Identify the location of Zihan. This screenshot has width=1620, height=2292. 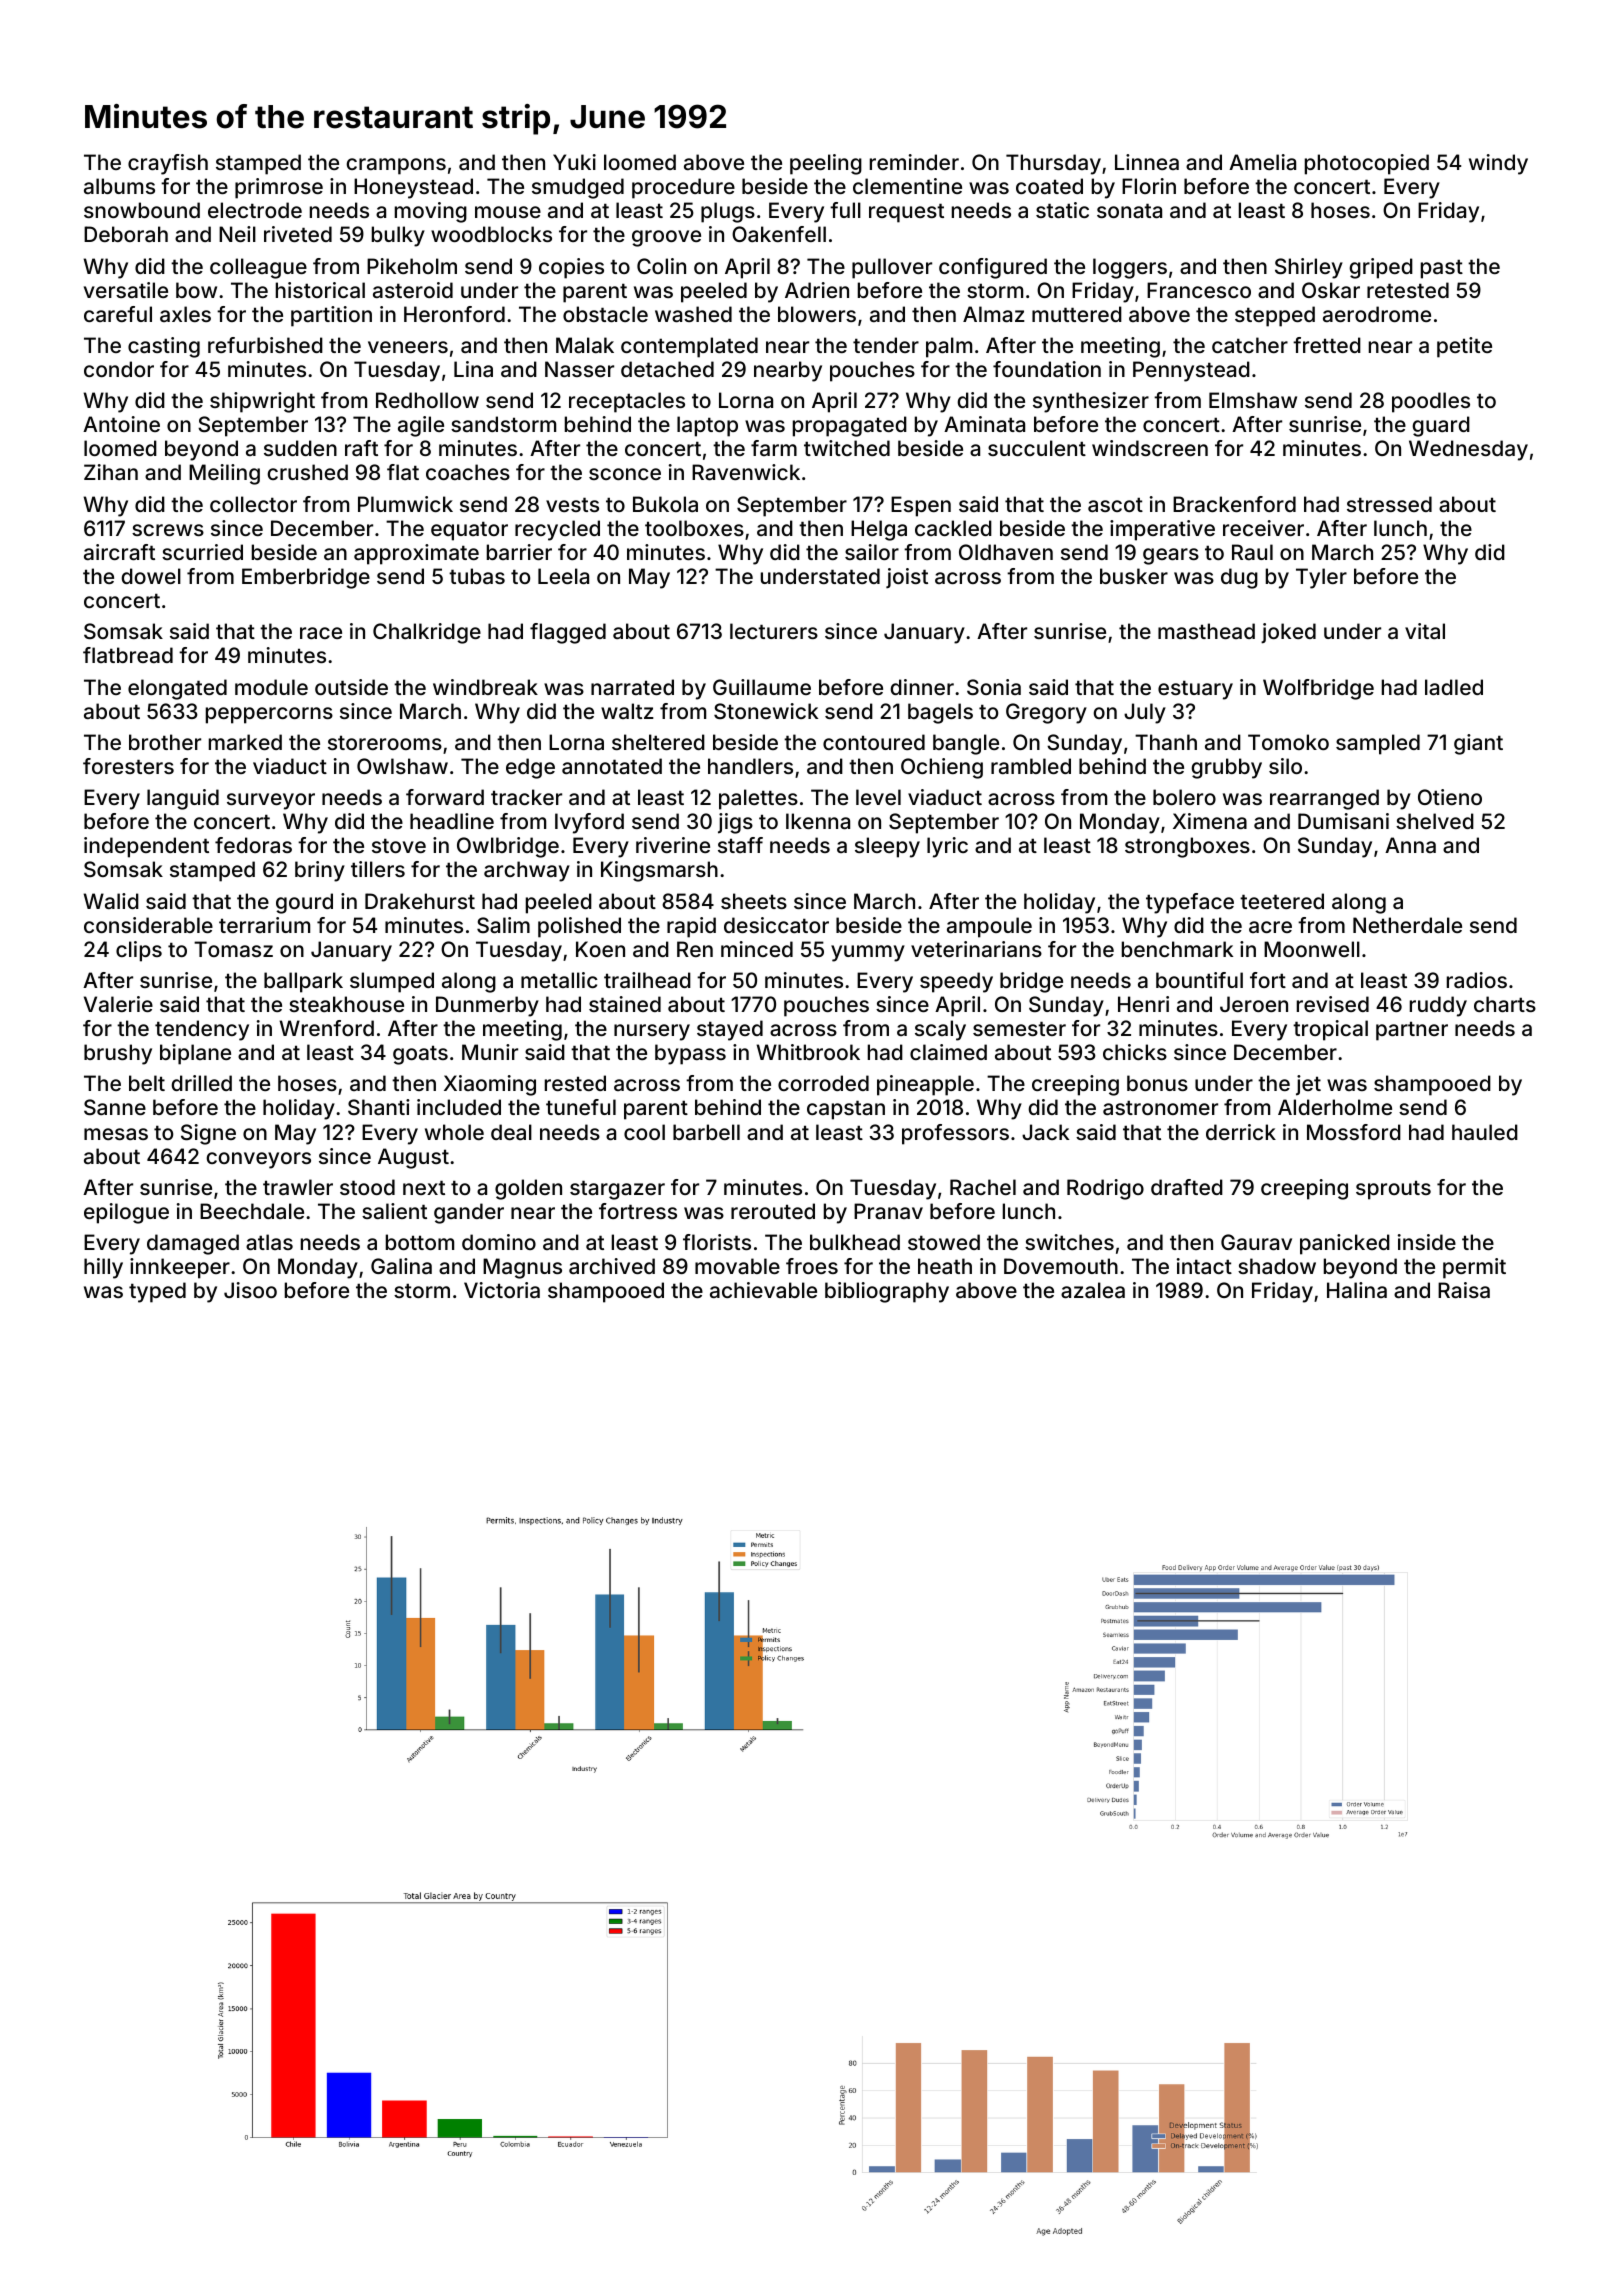
(111, 472).
